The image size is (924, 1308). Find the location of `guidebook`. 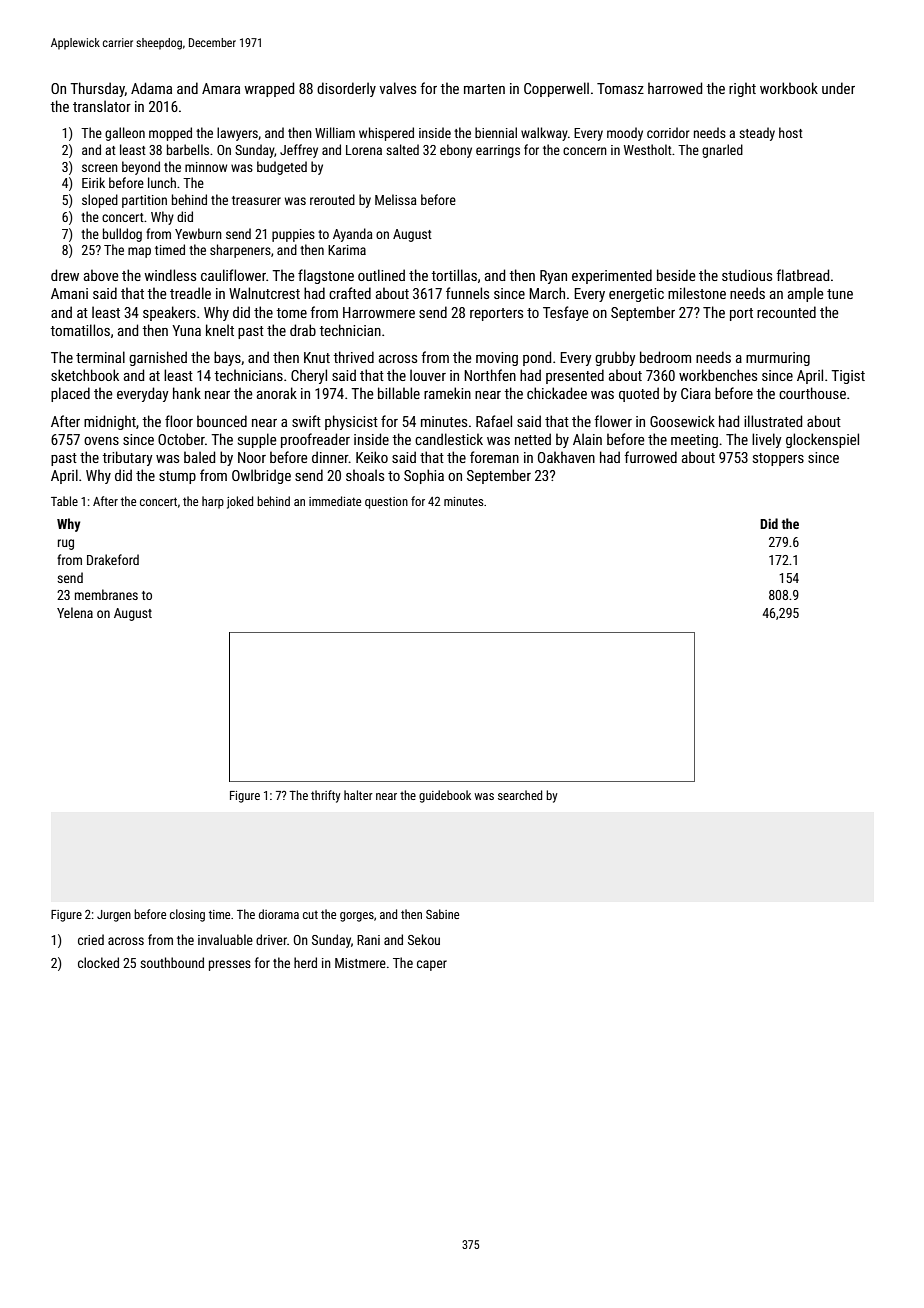

guidebook is located at coordinates (445, 796).
